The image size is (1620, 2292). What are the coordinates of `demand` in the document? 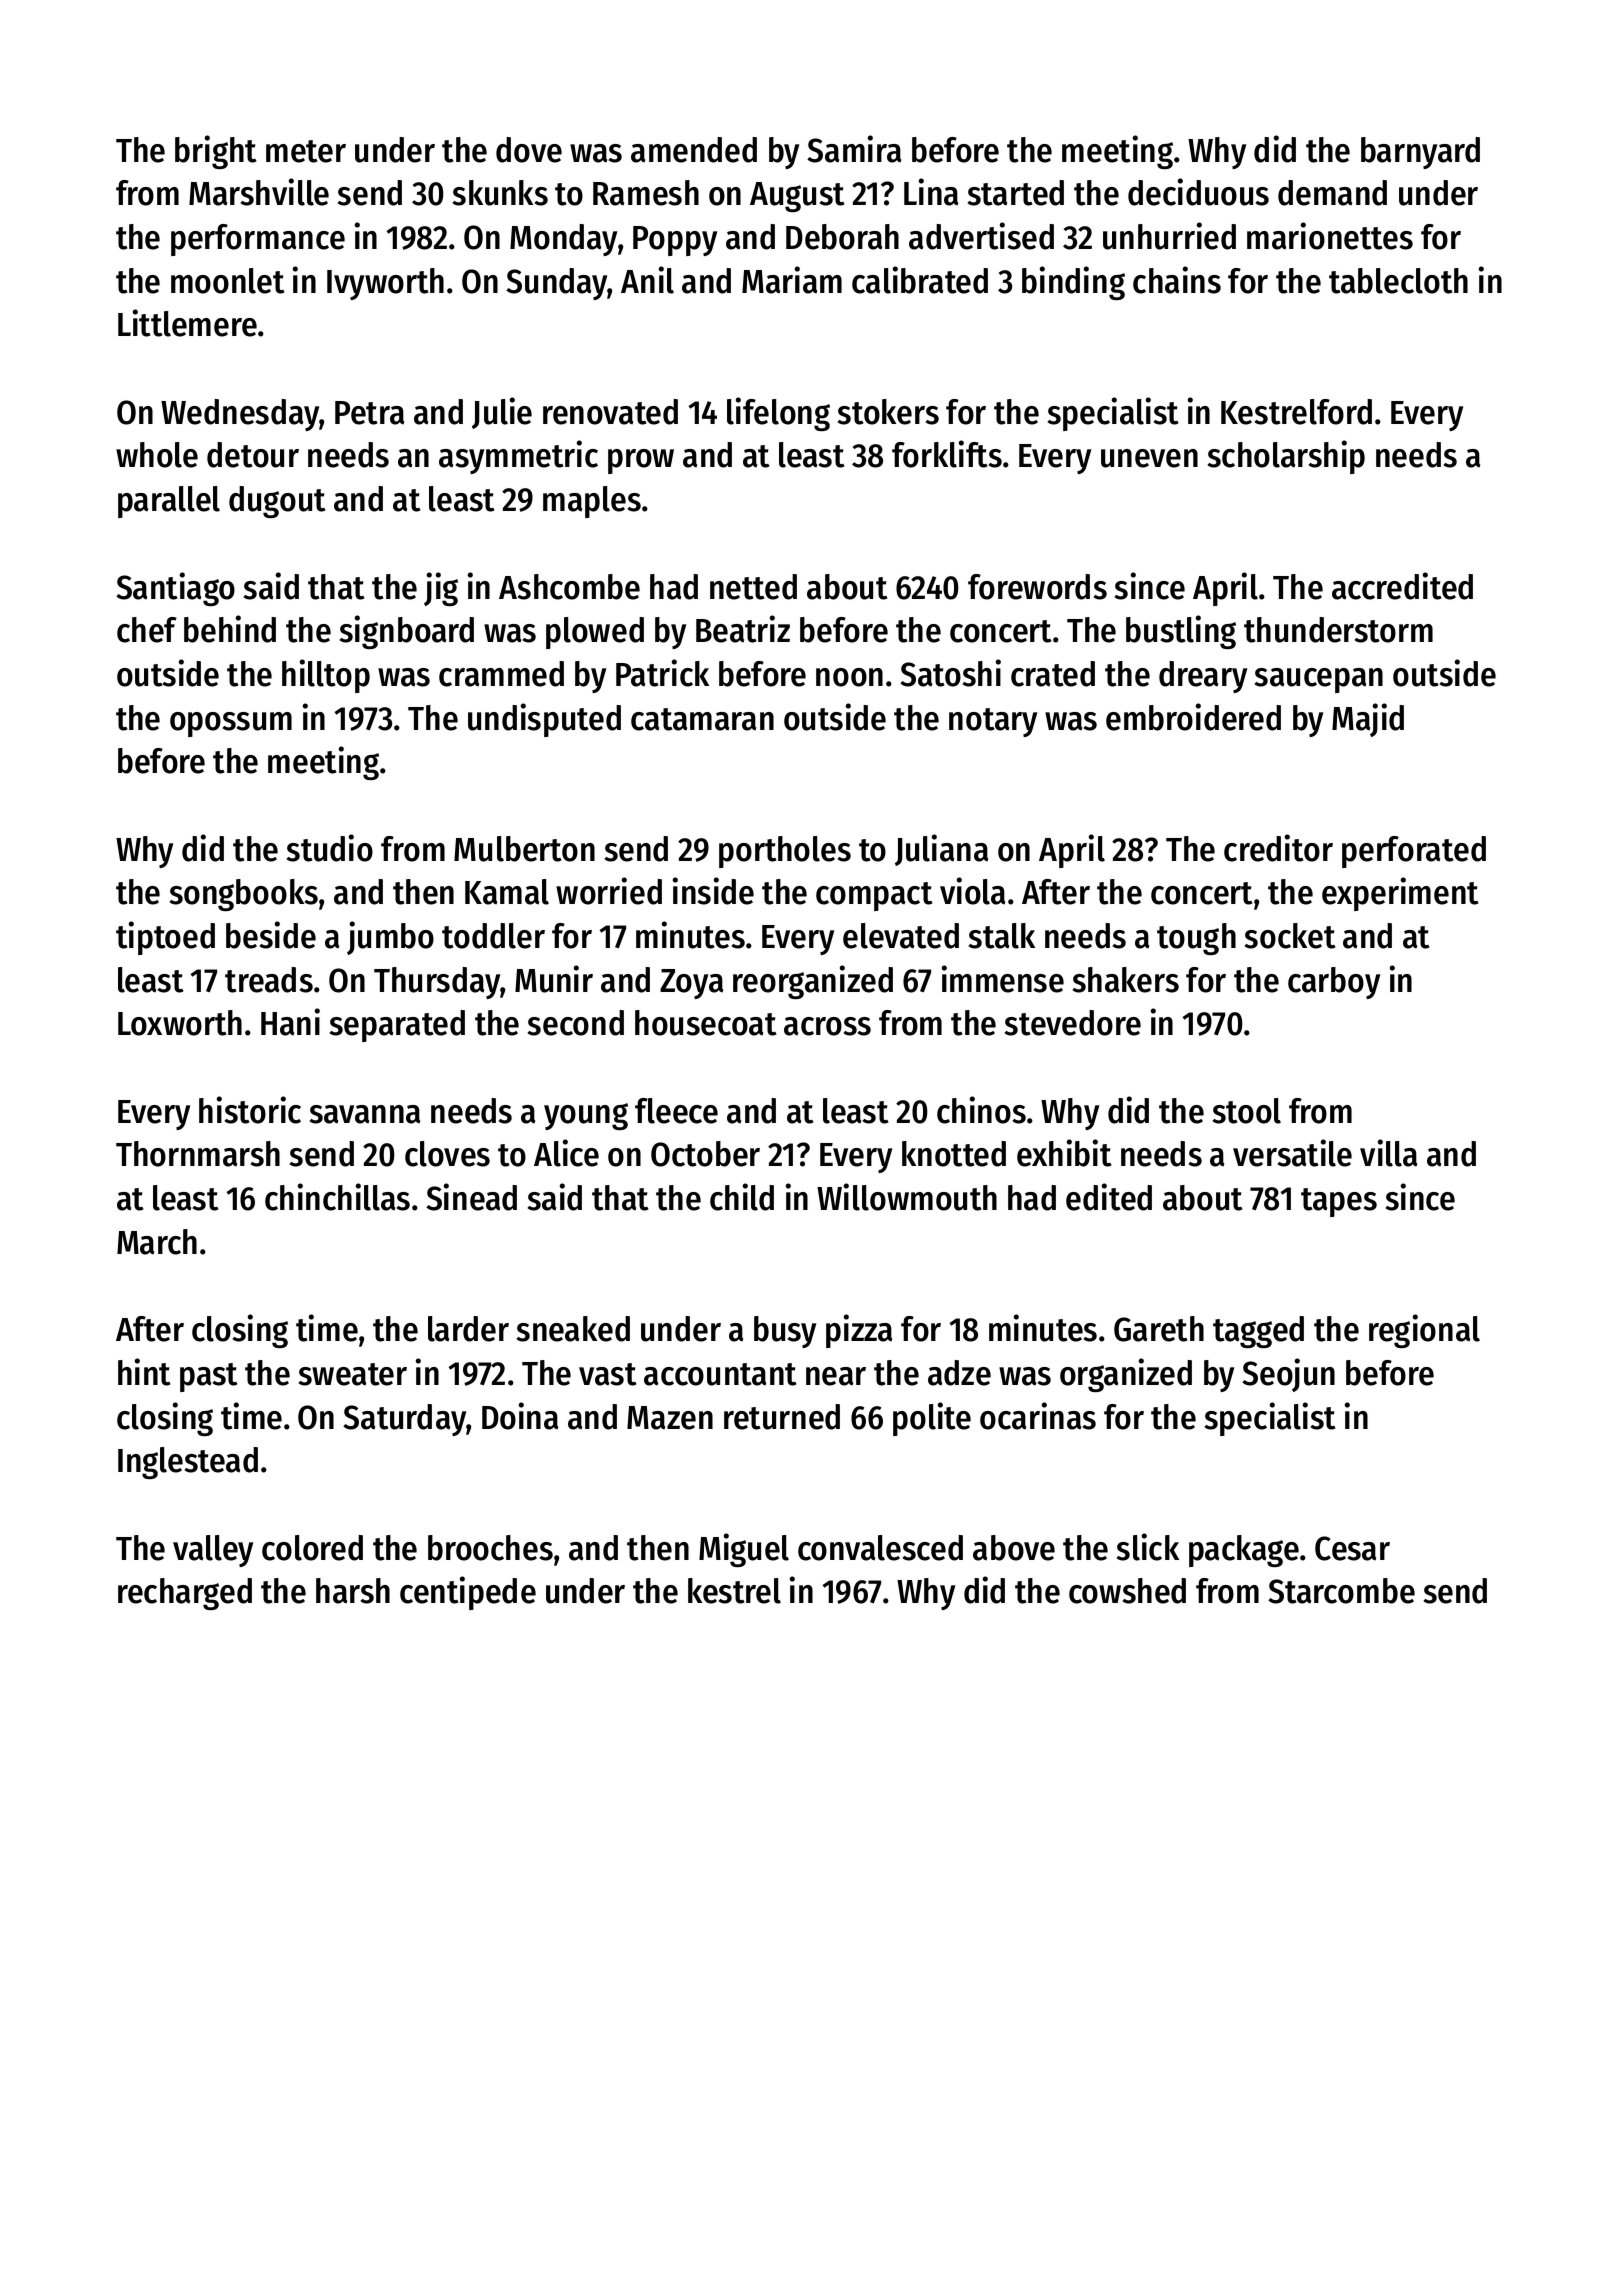 It's located at (1332, 193).
